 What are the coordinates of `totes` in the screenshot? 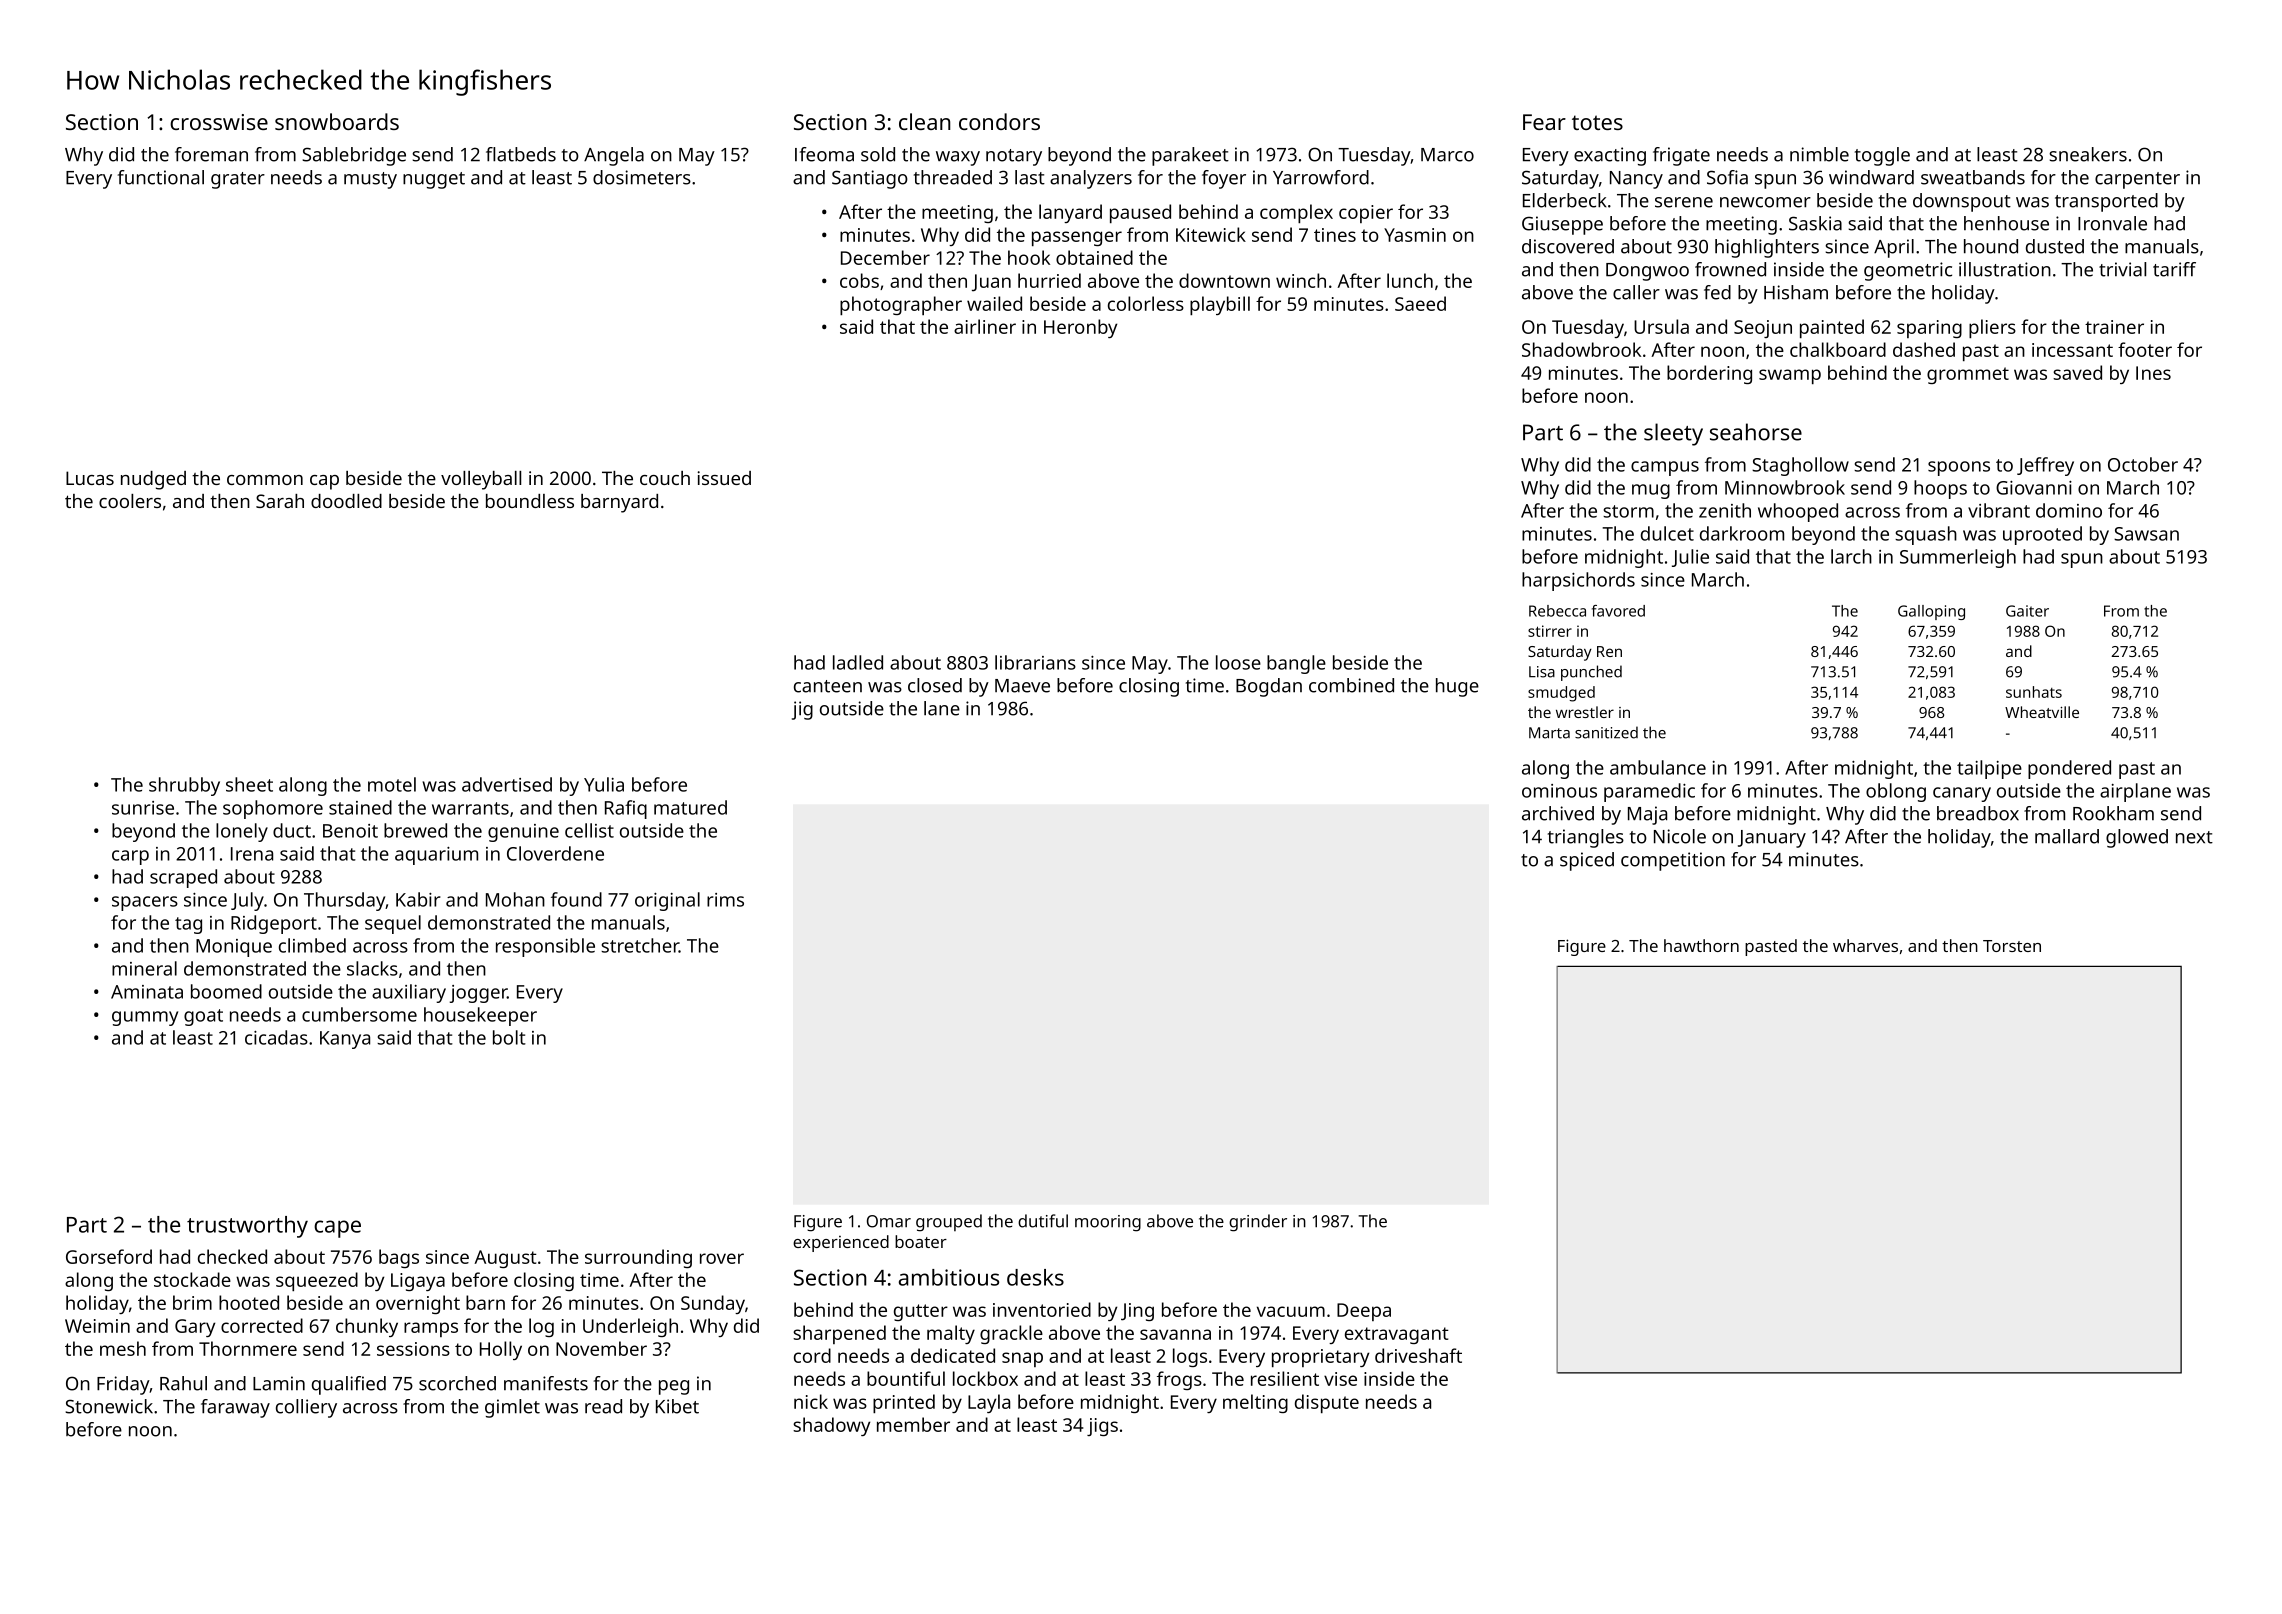 It's located at (1597, 122).
